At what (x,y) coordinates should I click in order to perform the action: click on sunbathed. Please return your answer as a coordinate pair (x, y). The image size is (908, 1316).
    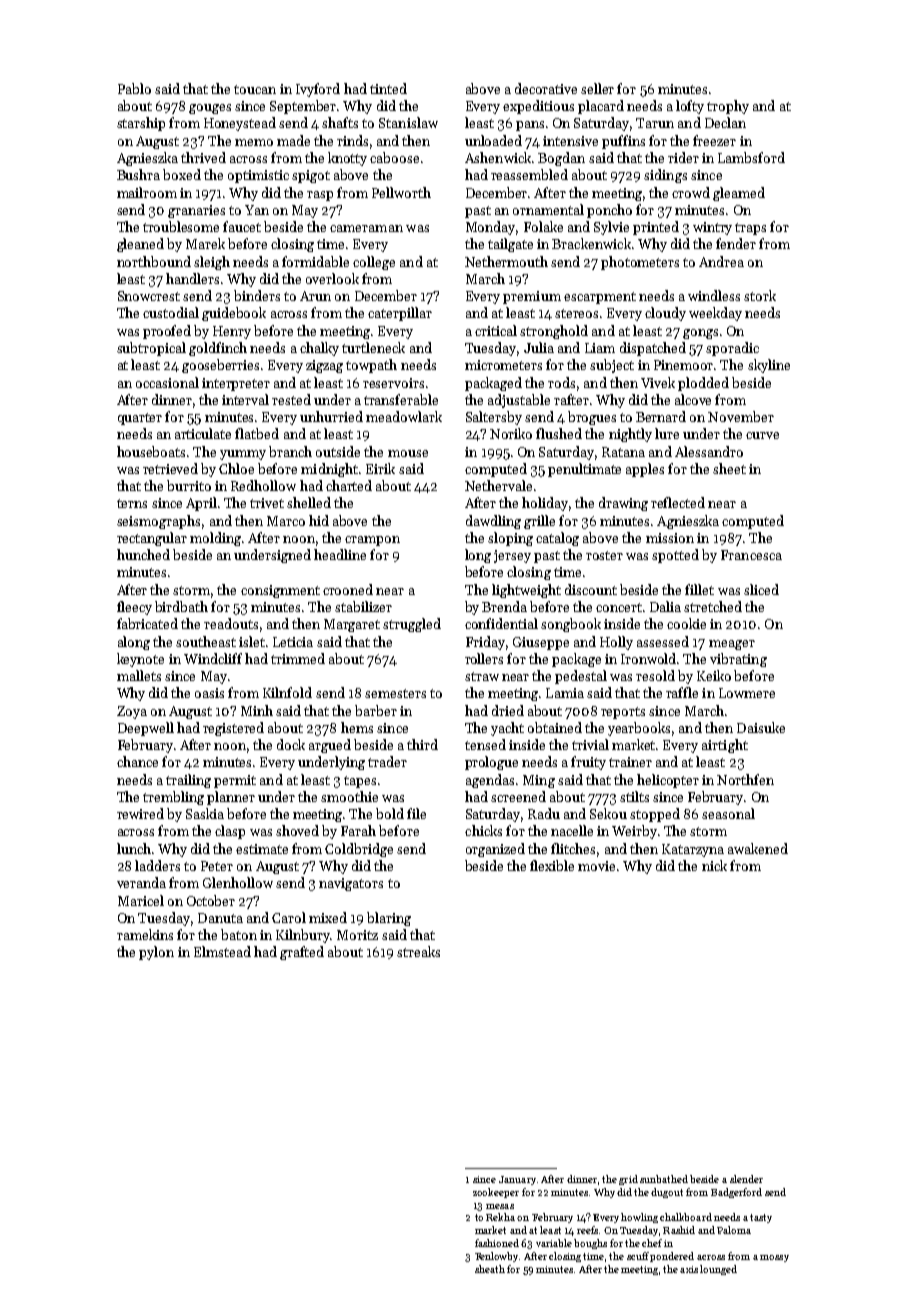
    Looking at the image, I should click on (664, 1179).
